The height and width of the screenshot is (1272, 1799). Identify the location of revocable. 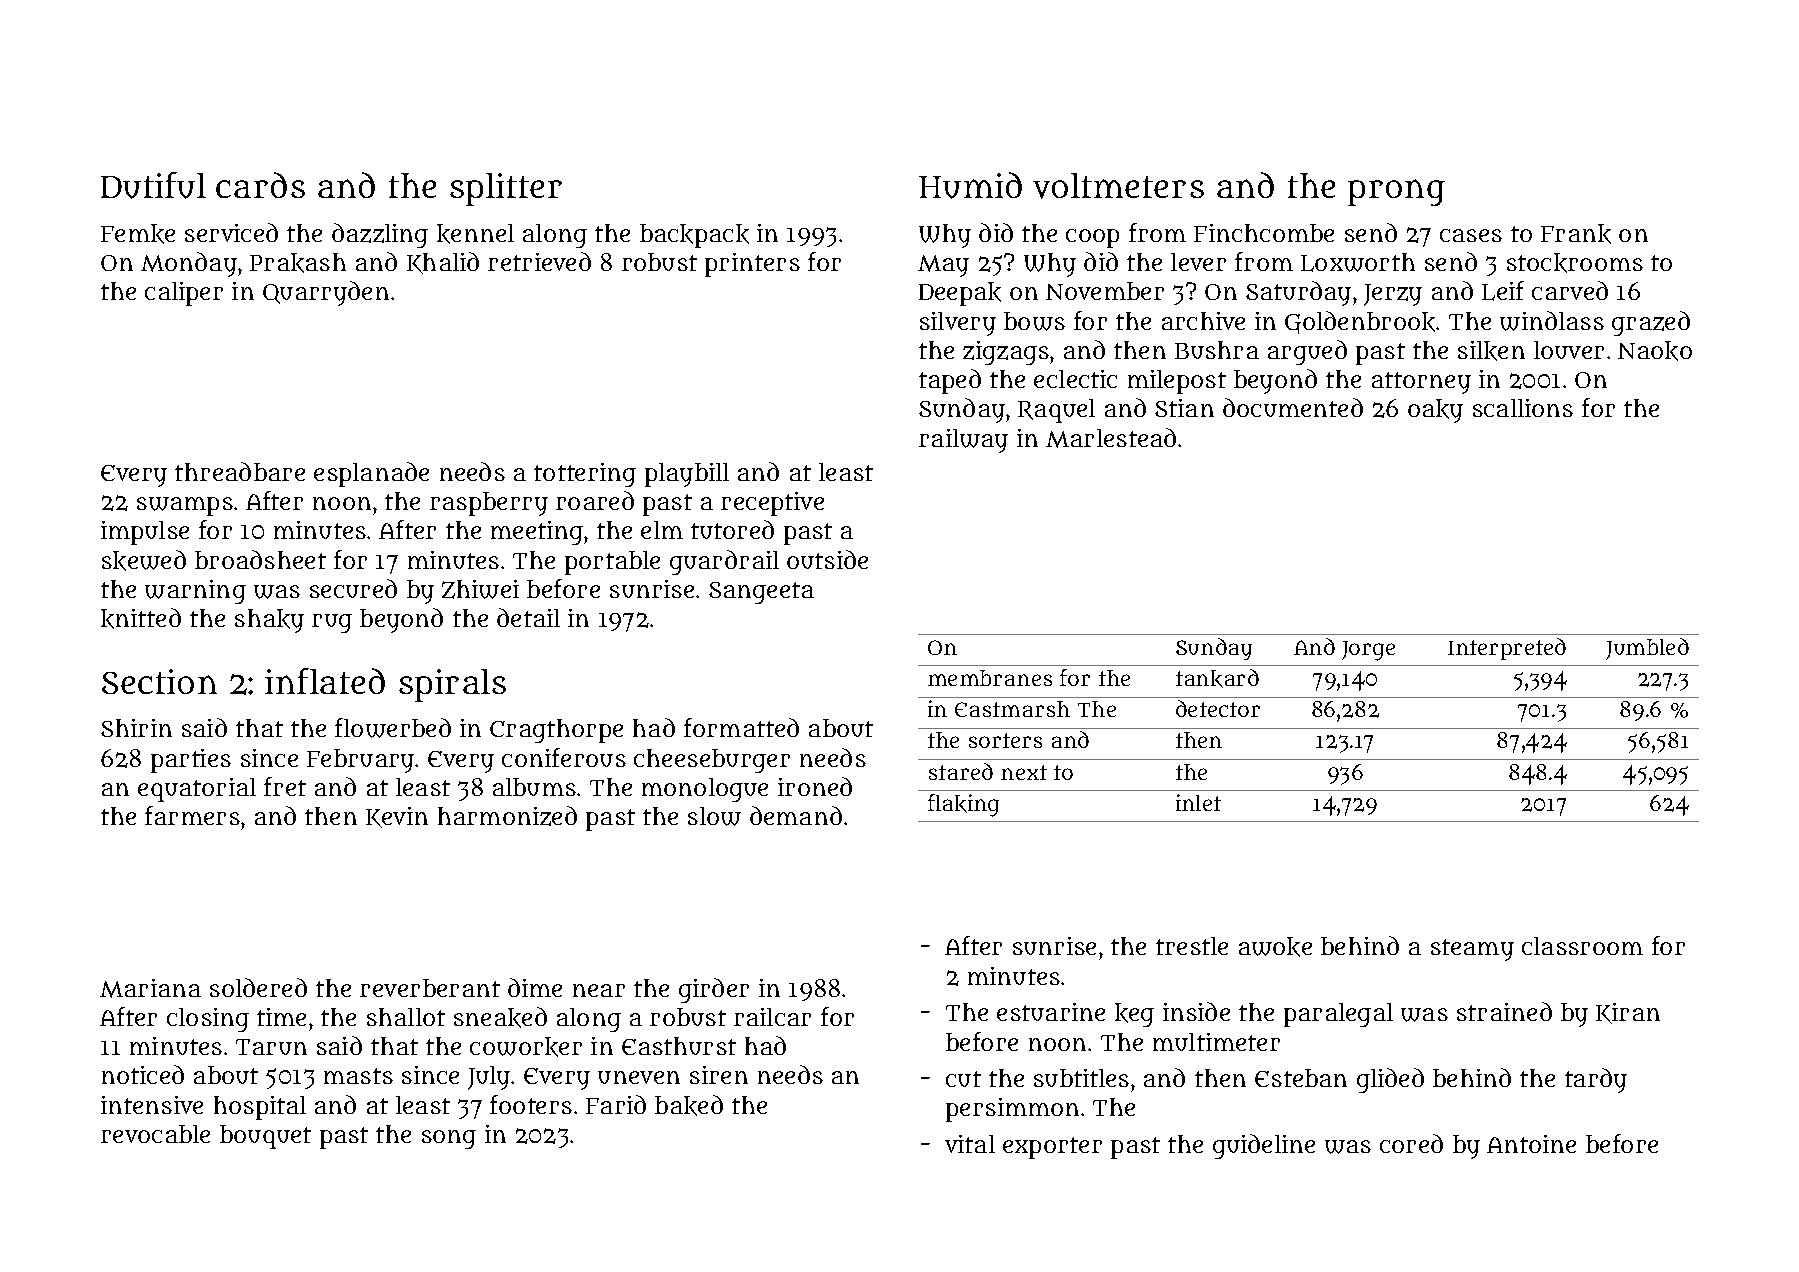
(155, 1134).
